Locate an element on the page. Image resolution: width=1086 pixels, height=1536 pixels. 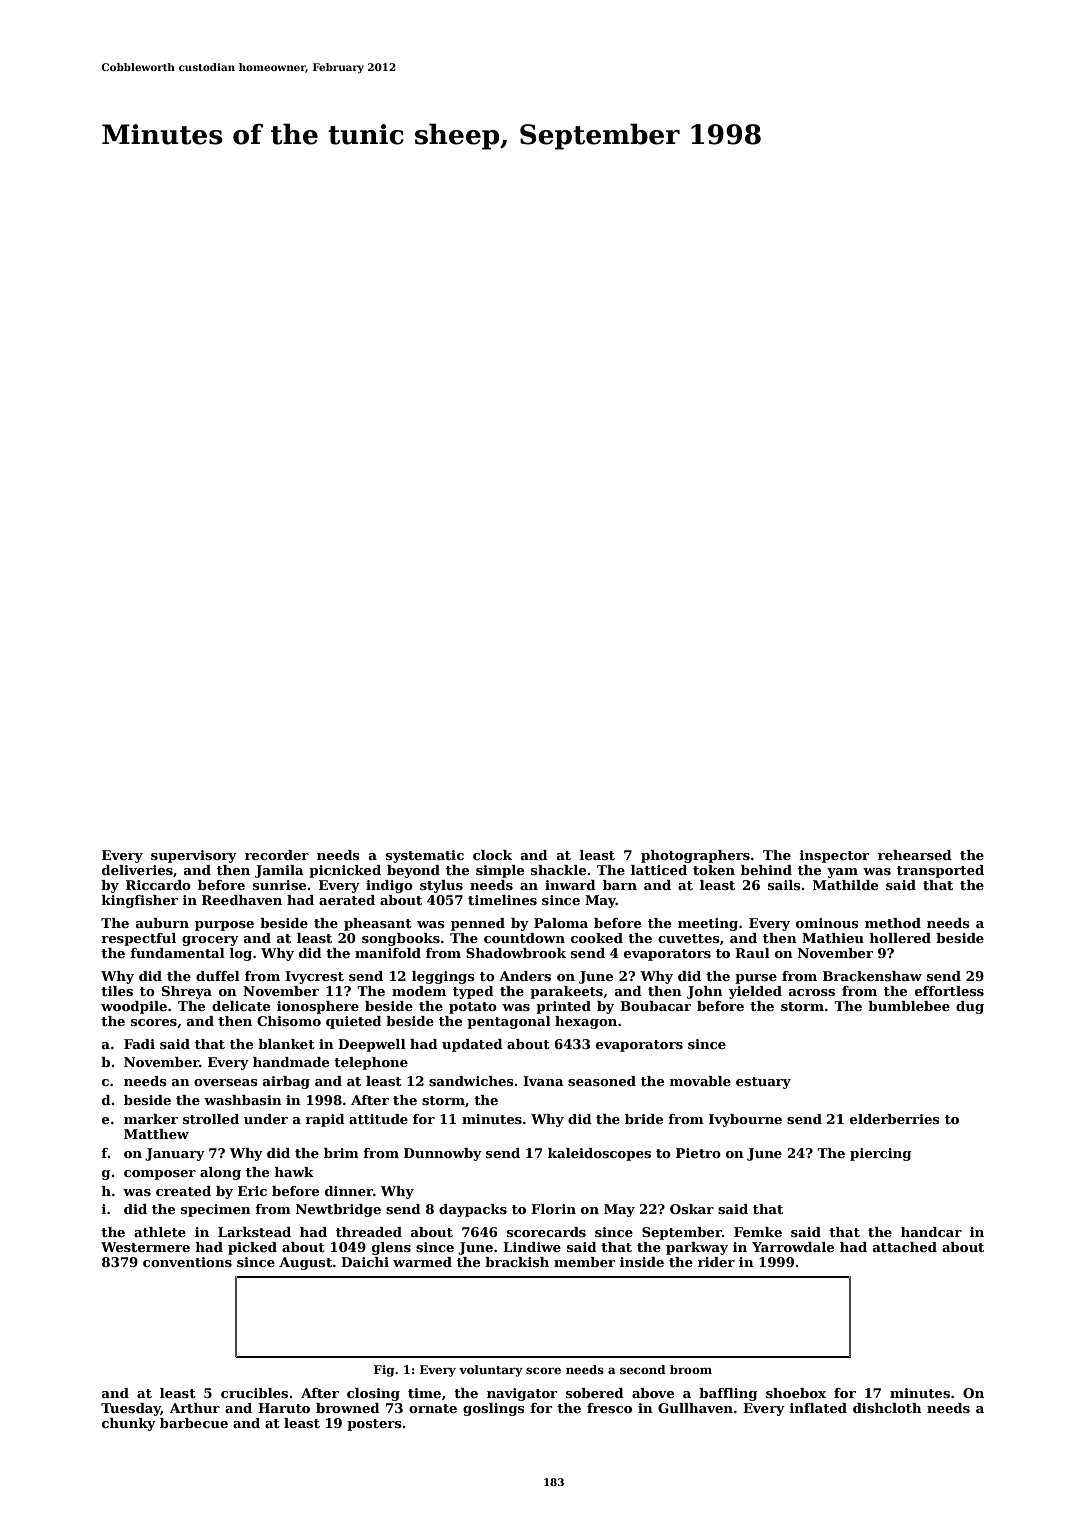
attached is located at coordinates (905, 1247).
